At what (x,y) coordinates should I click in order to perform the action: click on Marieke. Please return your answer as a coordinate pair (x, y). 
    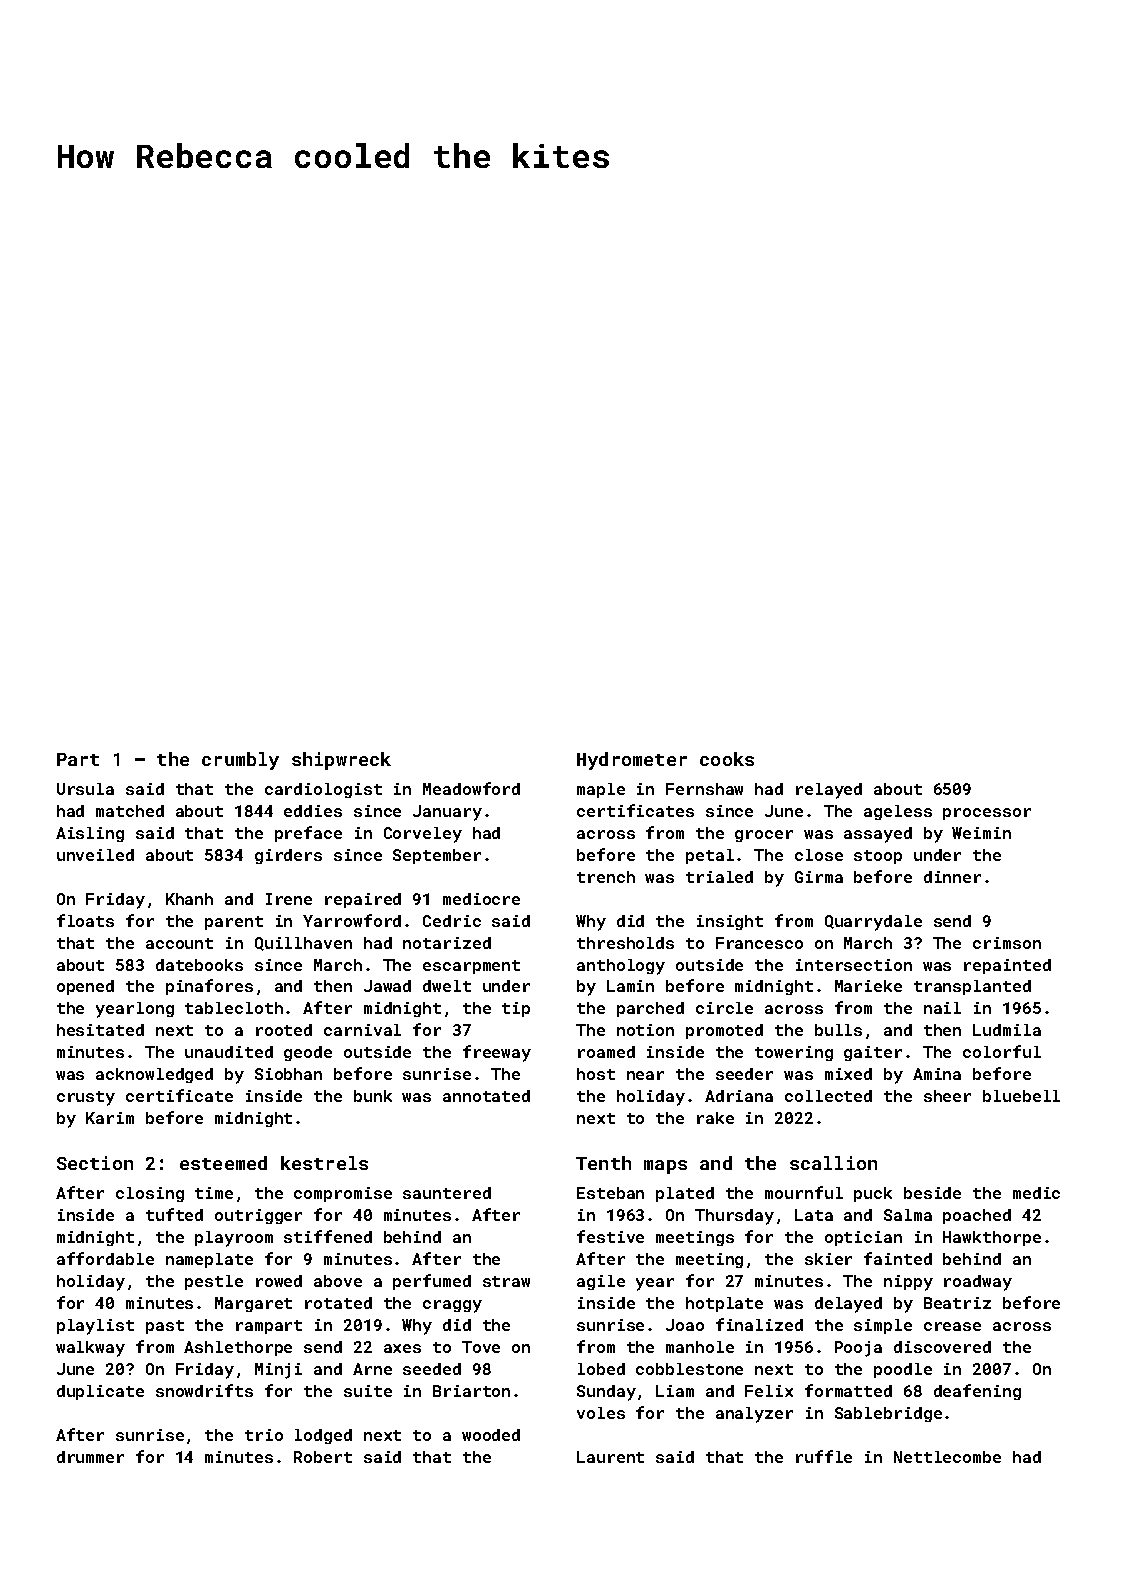
    Looking at the image, I should click on (868, 986).
